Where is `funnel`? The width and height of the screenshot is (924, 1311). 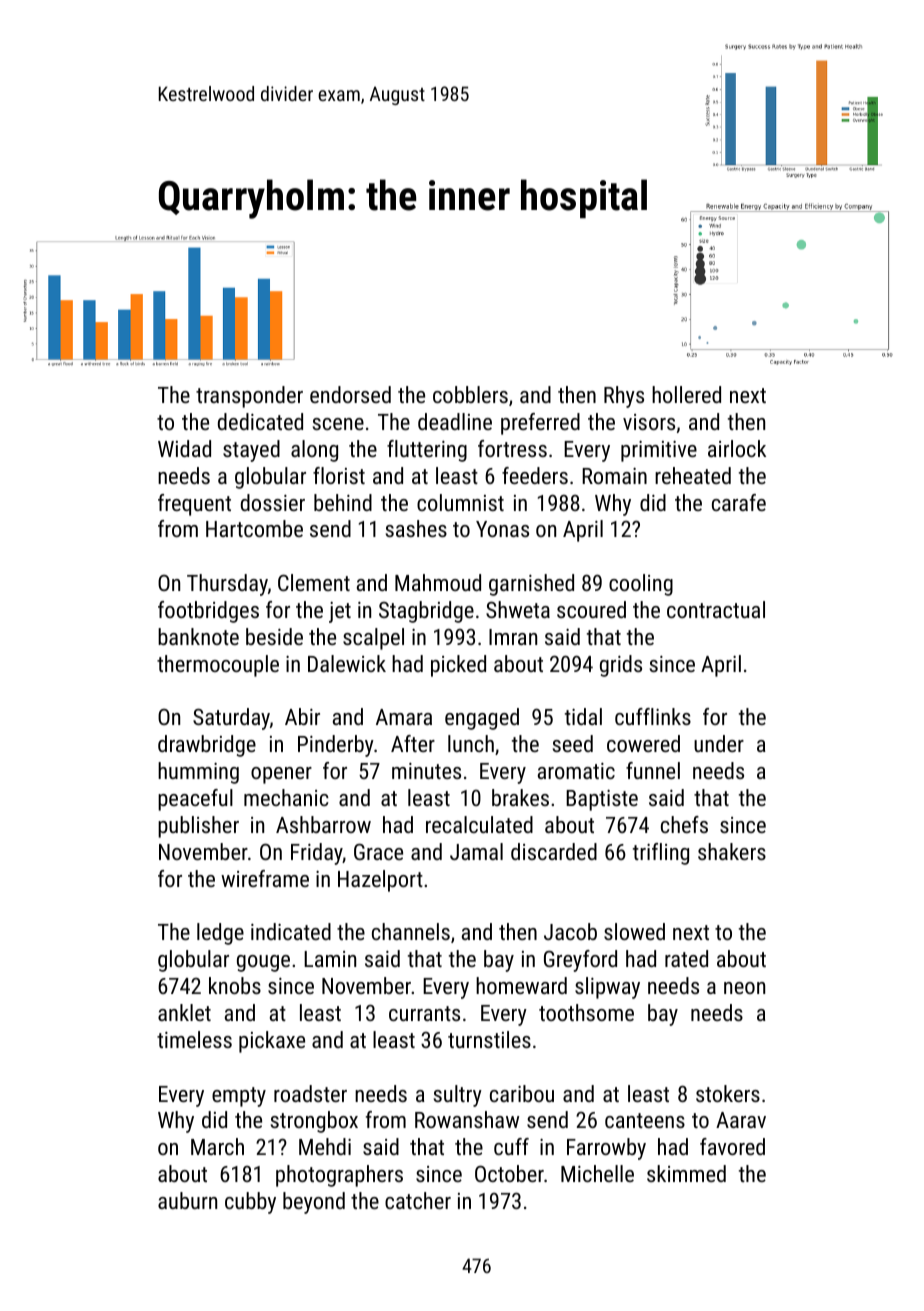
funnel is located at coordinates (653, 770).
